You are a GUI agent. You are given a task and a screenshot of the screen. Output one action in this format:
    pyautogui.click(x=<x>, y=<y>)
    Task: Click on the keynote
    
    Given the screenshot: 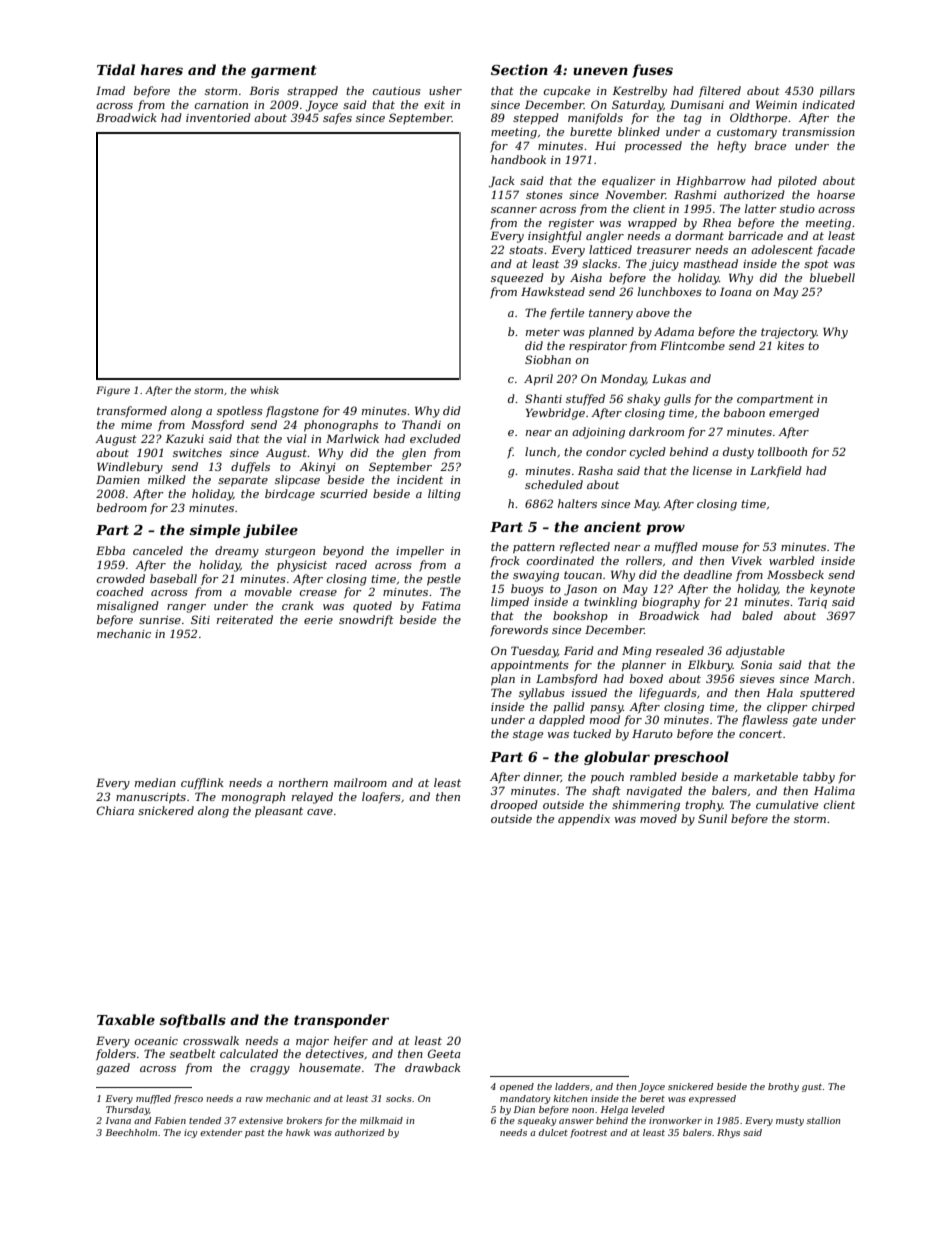 What is the action you would take?
    pyautogui.click(x=832, y=590)
